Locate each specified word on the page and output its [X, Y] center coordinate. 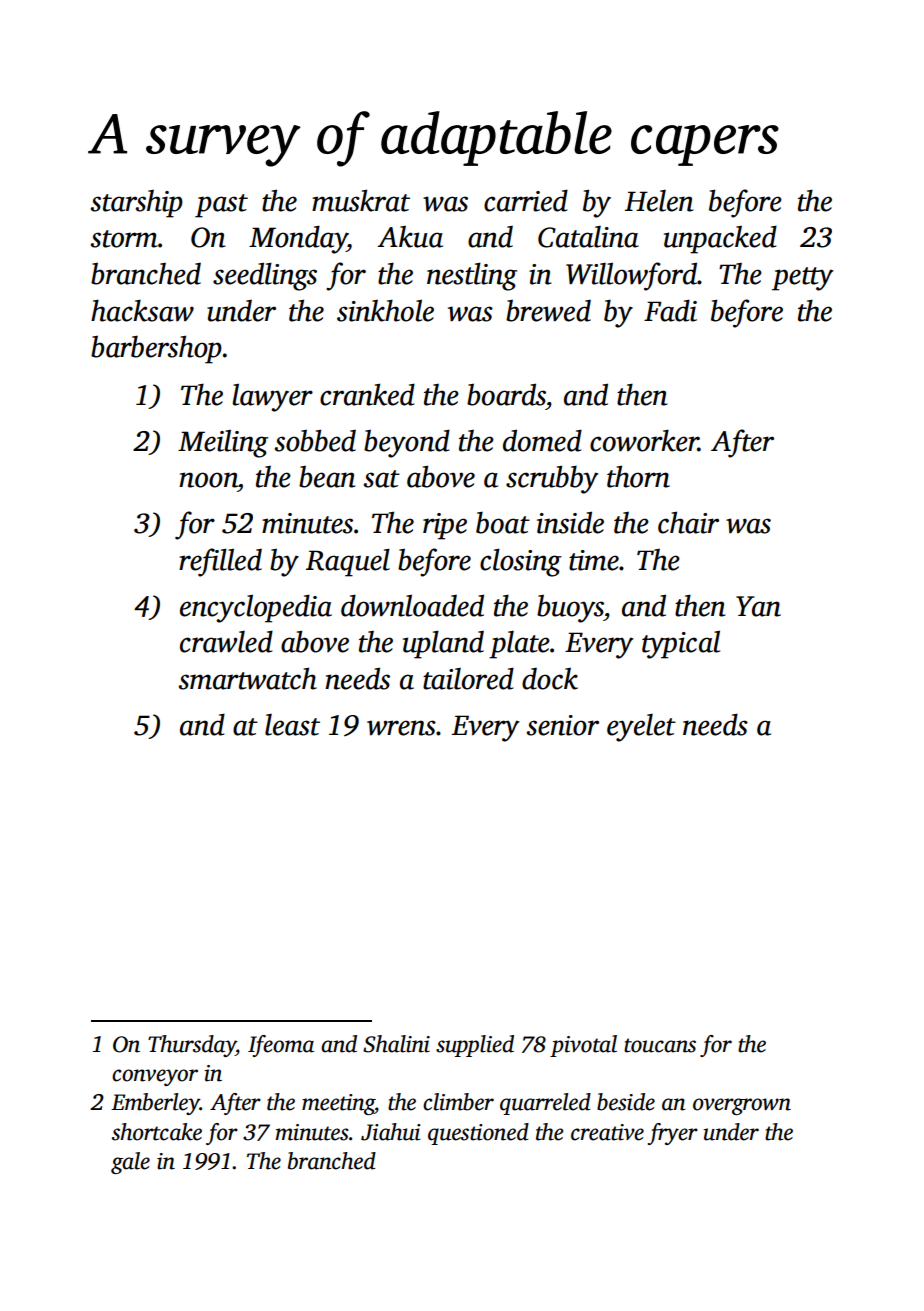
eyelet [641, 728]
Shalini [396, 1044]
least [292, 725]
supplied [475, 1046]
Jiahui [391, 1132]
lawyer [272, 398]
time [594, 560]
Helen [659, 201]
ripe [445, 526]
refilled [220, 562]
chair [688, 522]
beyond [407, 443]
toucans [660, 1045]
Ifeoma [281, 1046]
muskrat [361, 200]
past [221, 206]
